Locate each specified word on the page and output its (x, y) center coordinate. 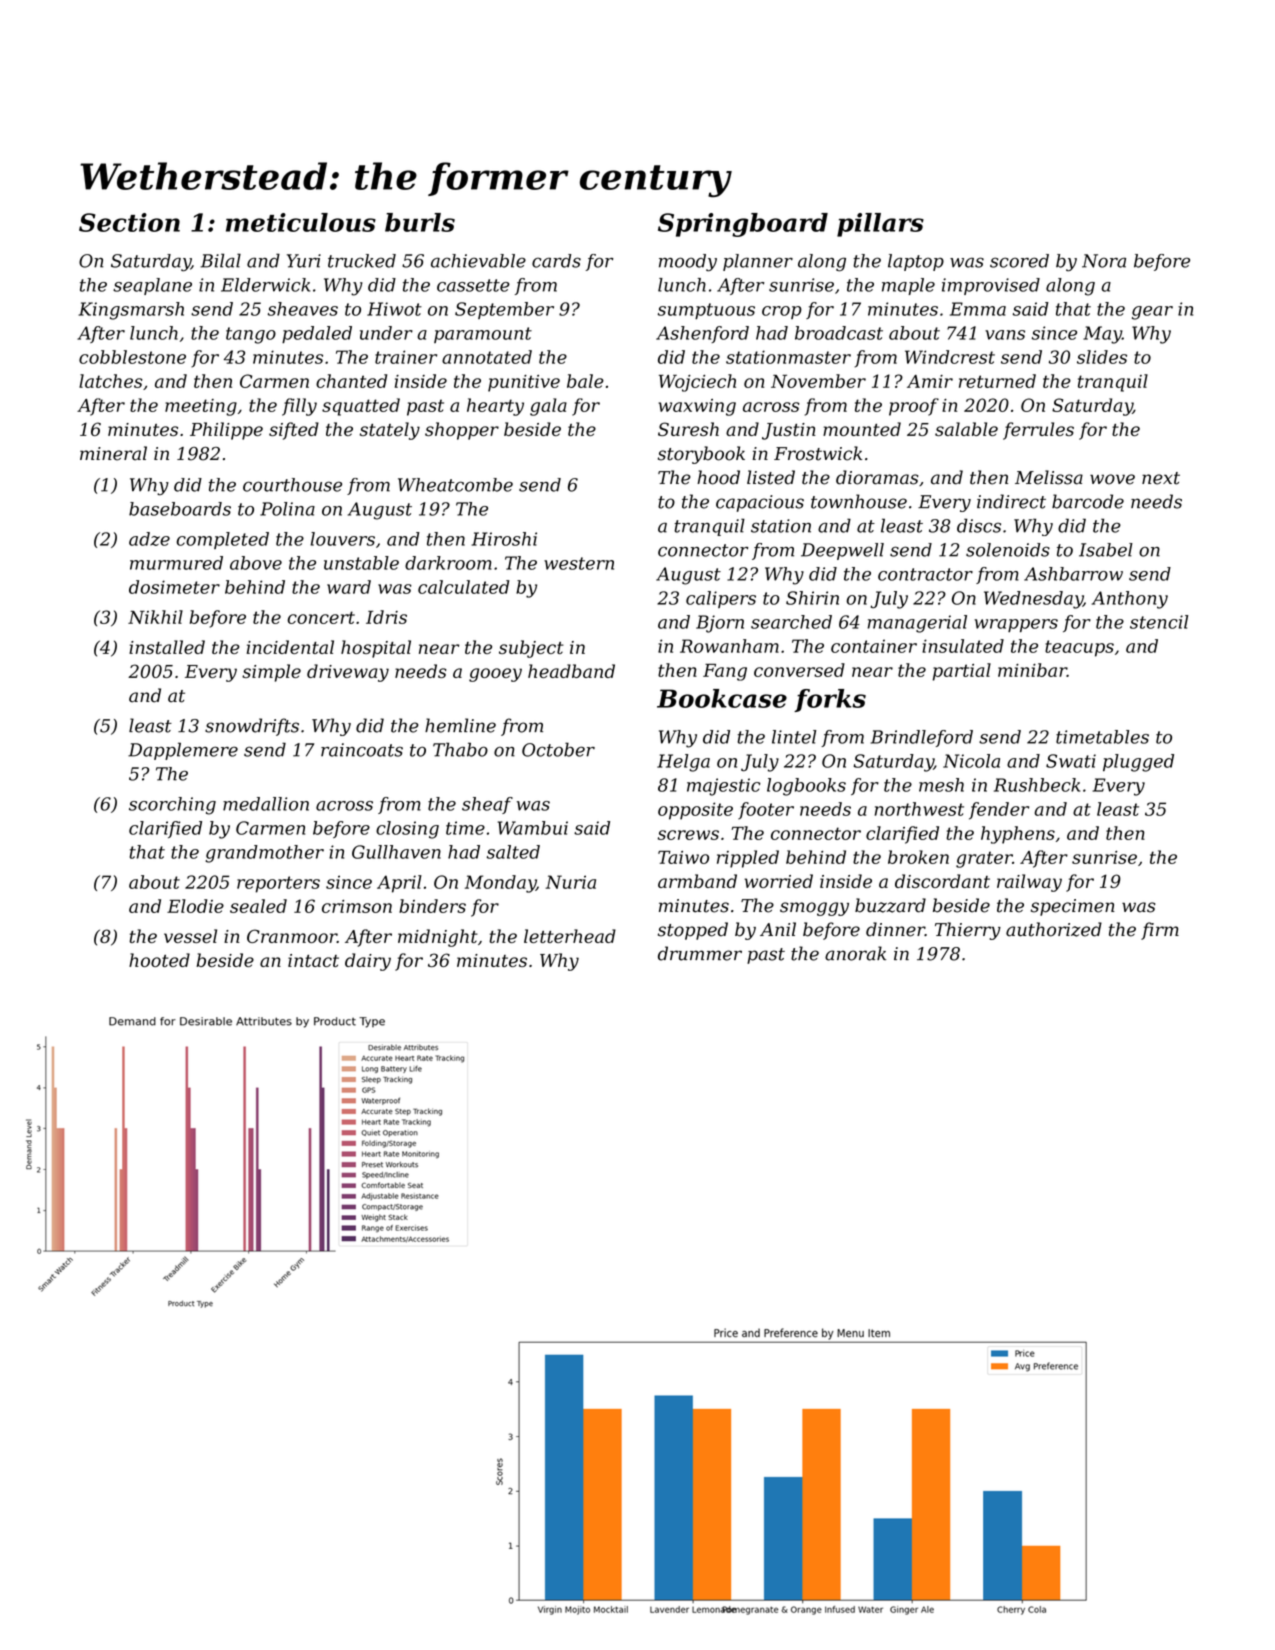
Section (129, 222)
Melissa (1049, 477)
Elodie (195, 906)
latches (111, 381)
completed (223, 540)
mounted (862, 429)
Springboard (743, 225)
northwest (919, 809)
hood (718, 477)
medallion (266, 804)
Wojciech (697, 383)
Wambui (533, 828)
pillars (880, 225)
